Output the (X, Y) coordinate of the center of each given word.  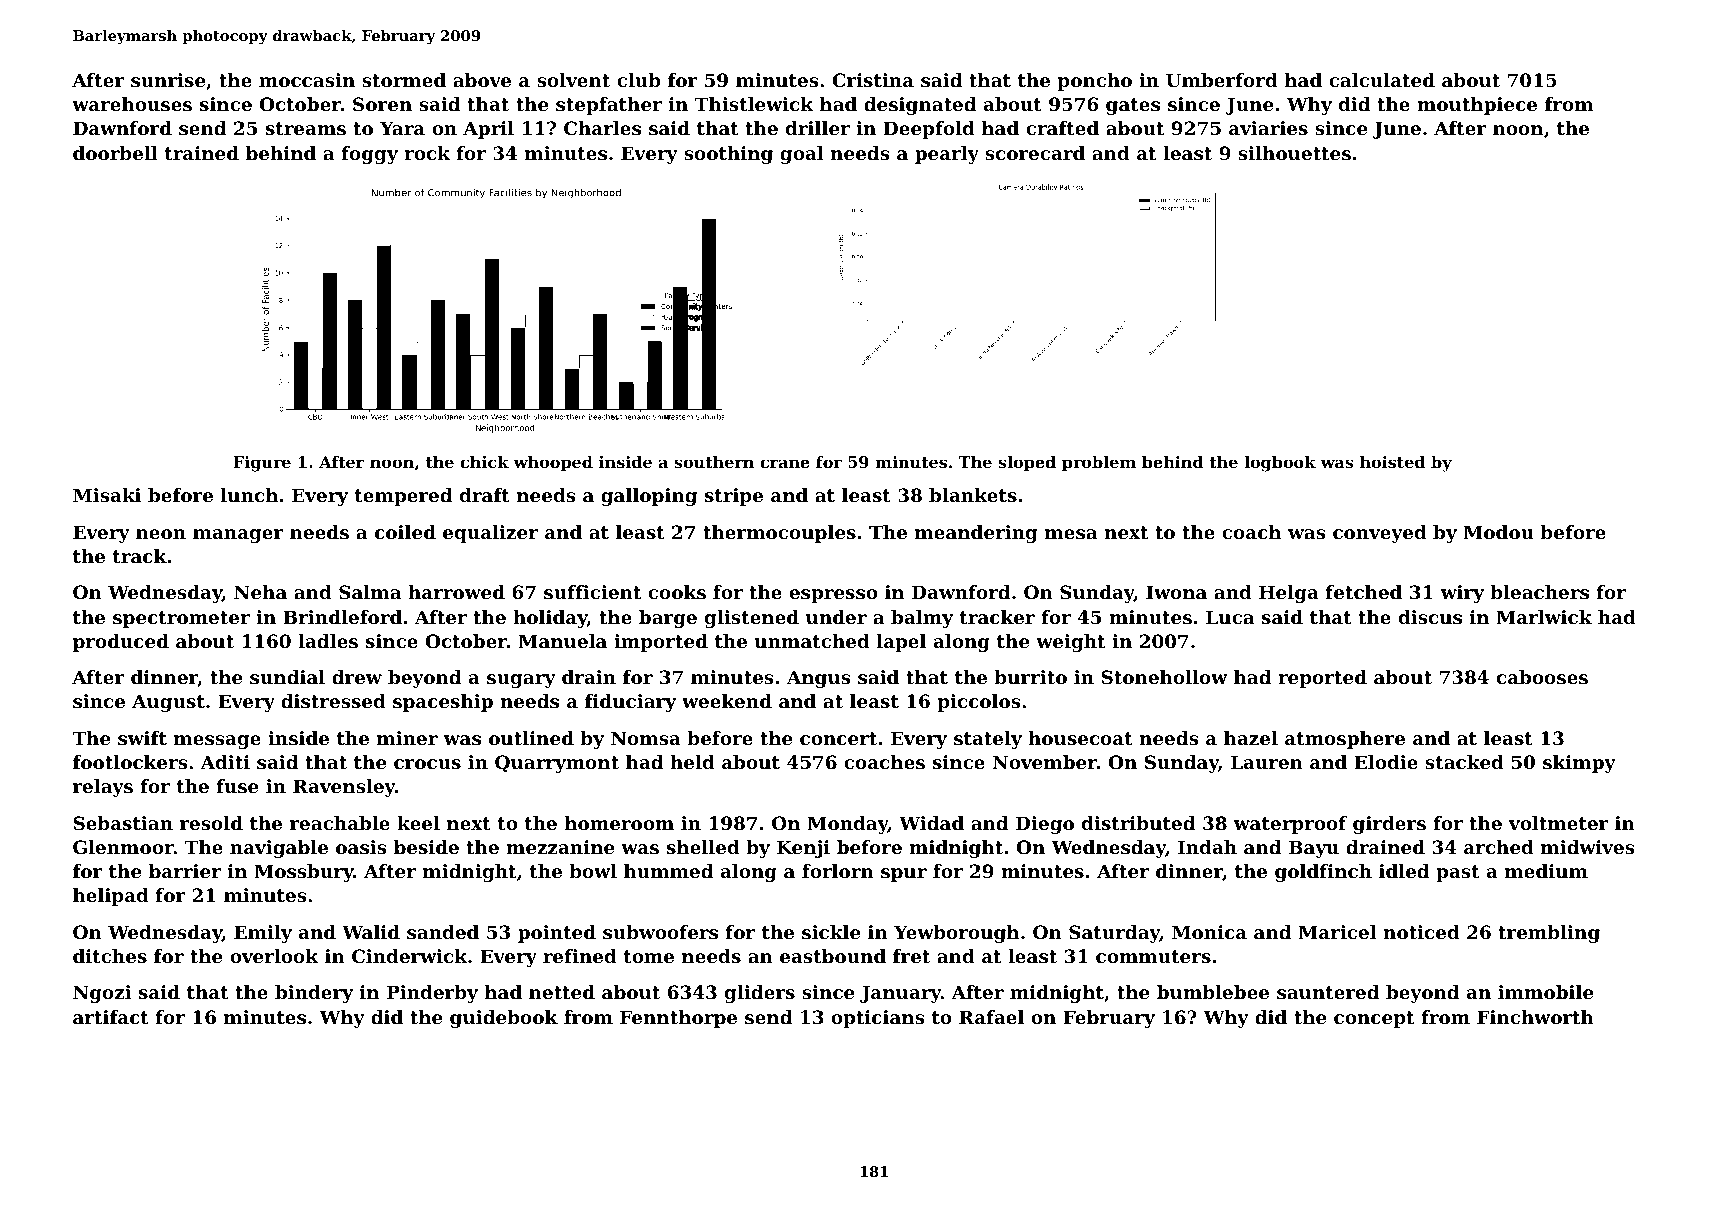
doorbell (115, 153)
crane (785, 463)
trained (202, 153)
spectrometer (181, 619)
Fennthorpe (678, 1019)
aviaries (1268, 128)
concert (838, 738)
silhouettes (1294, 153)
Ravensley (344, 788)
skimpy (1579, 764)
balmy (922, 619)
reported (1322, 679)
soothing (728, 155)
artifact (111, 1017)
